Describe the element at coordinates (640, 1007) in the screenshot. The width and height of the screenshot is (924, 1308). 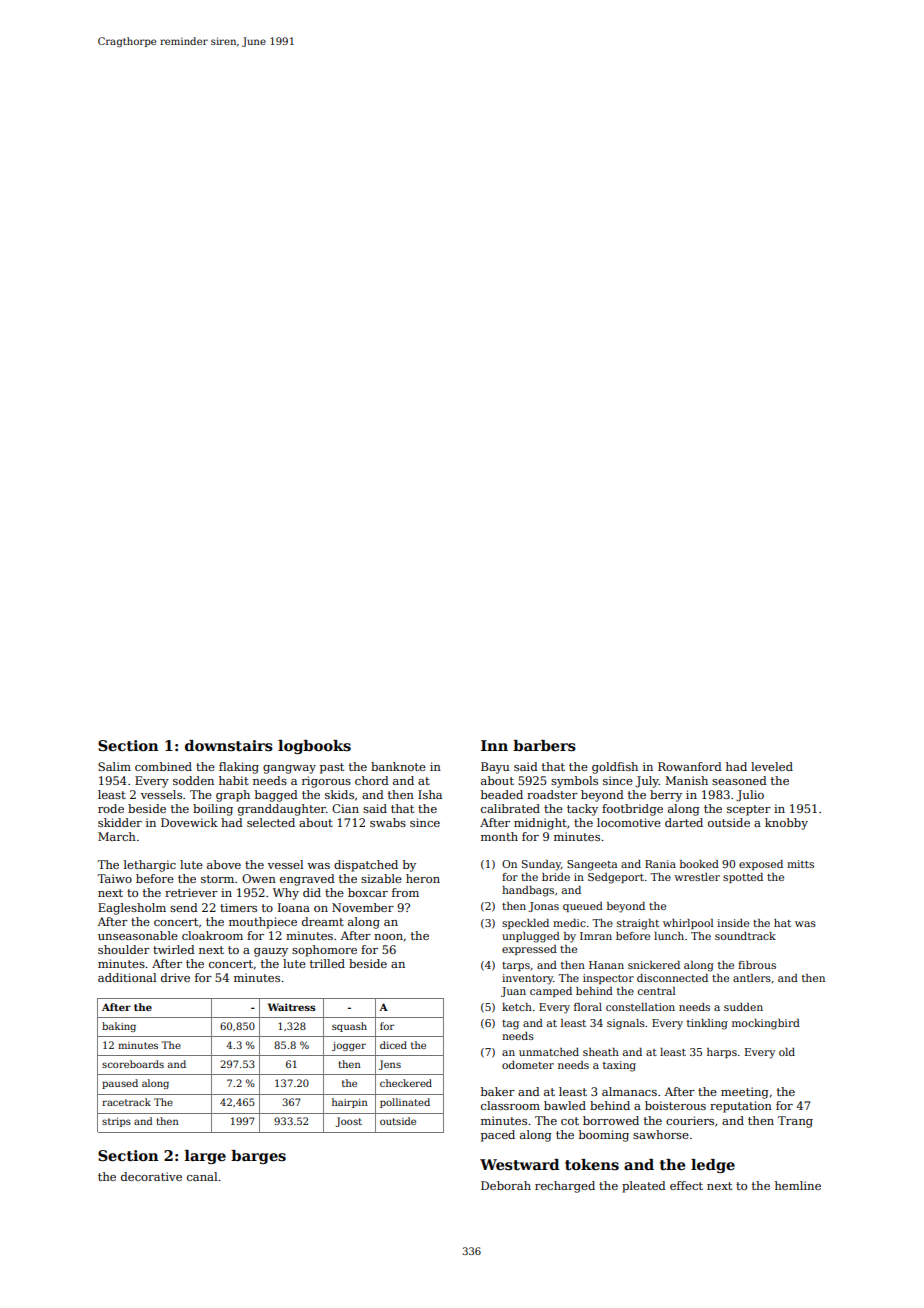
I see `constellation` at that location.
